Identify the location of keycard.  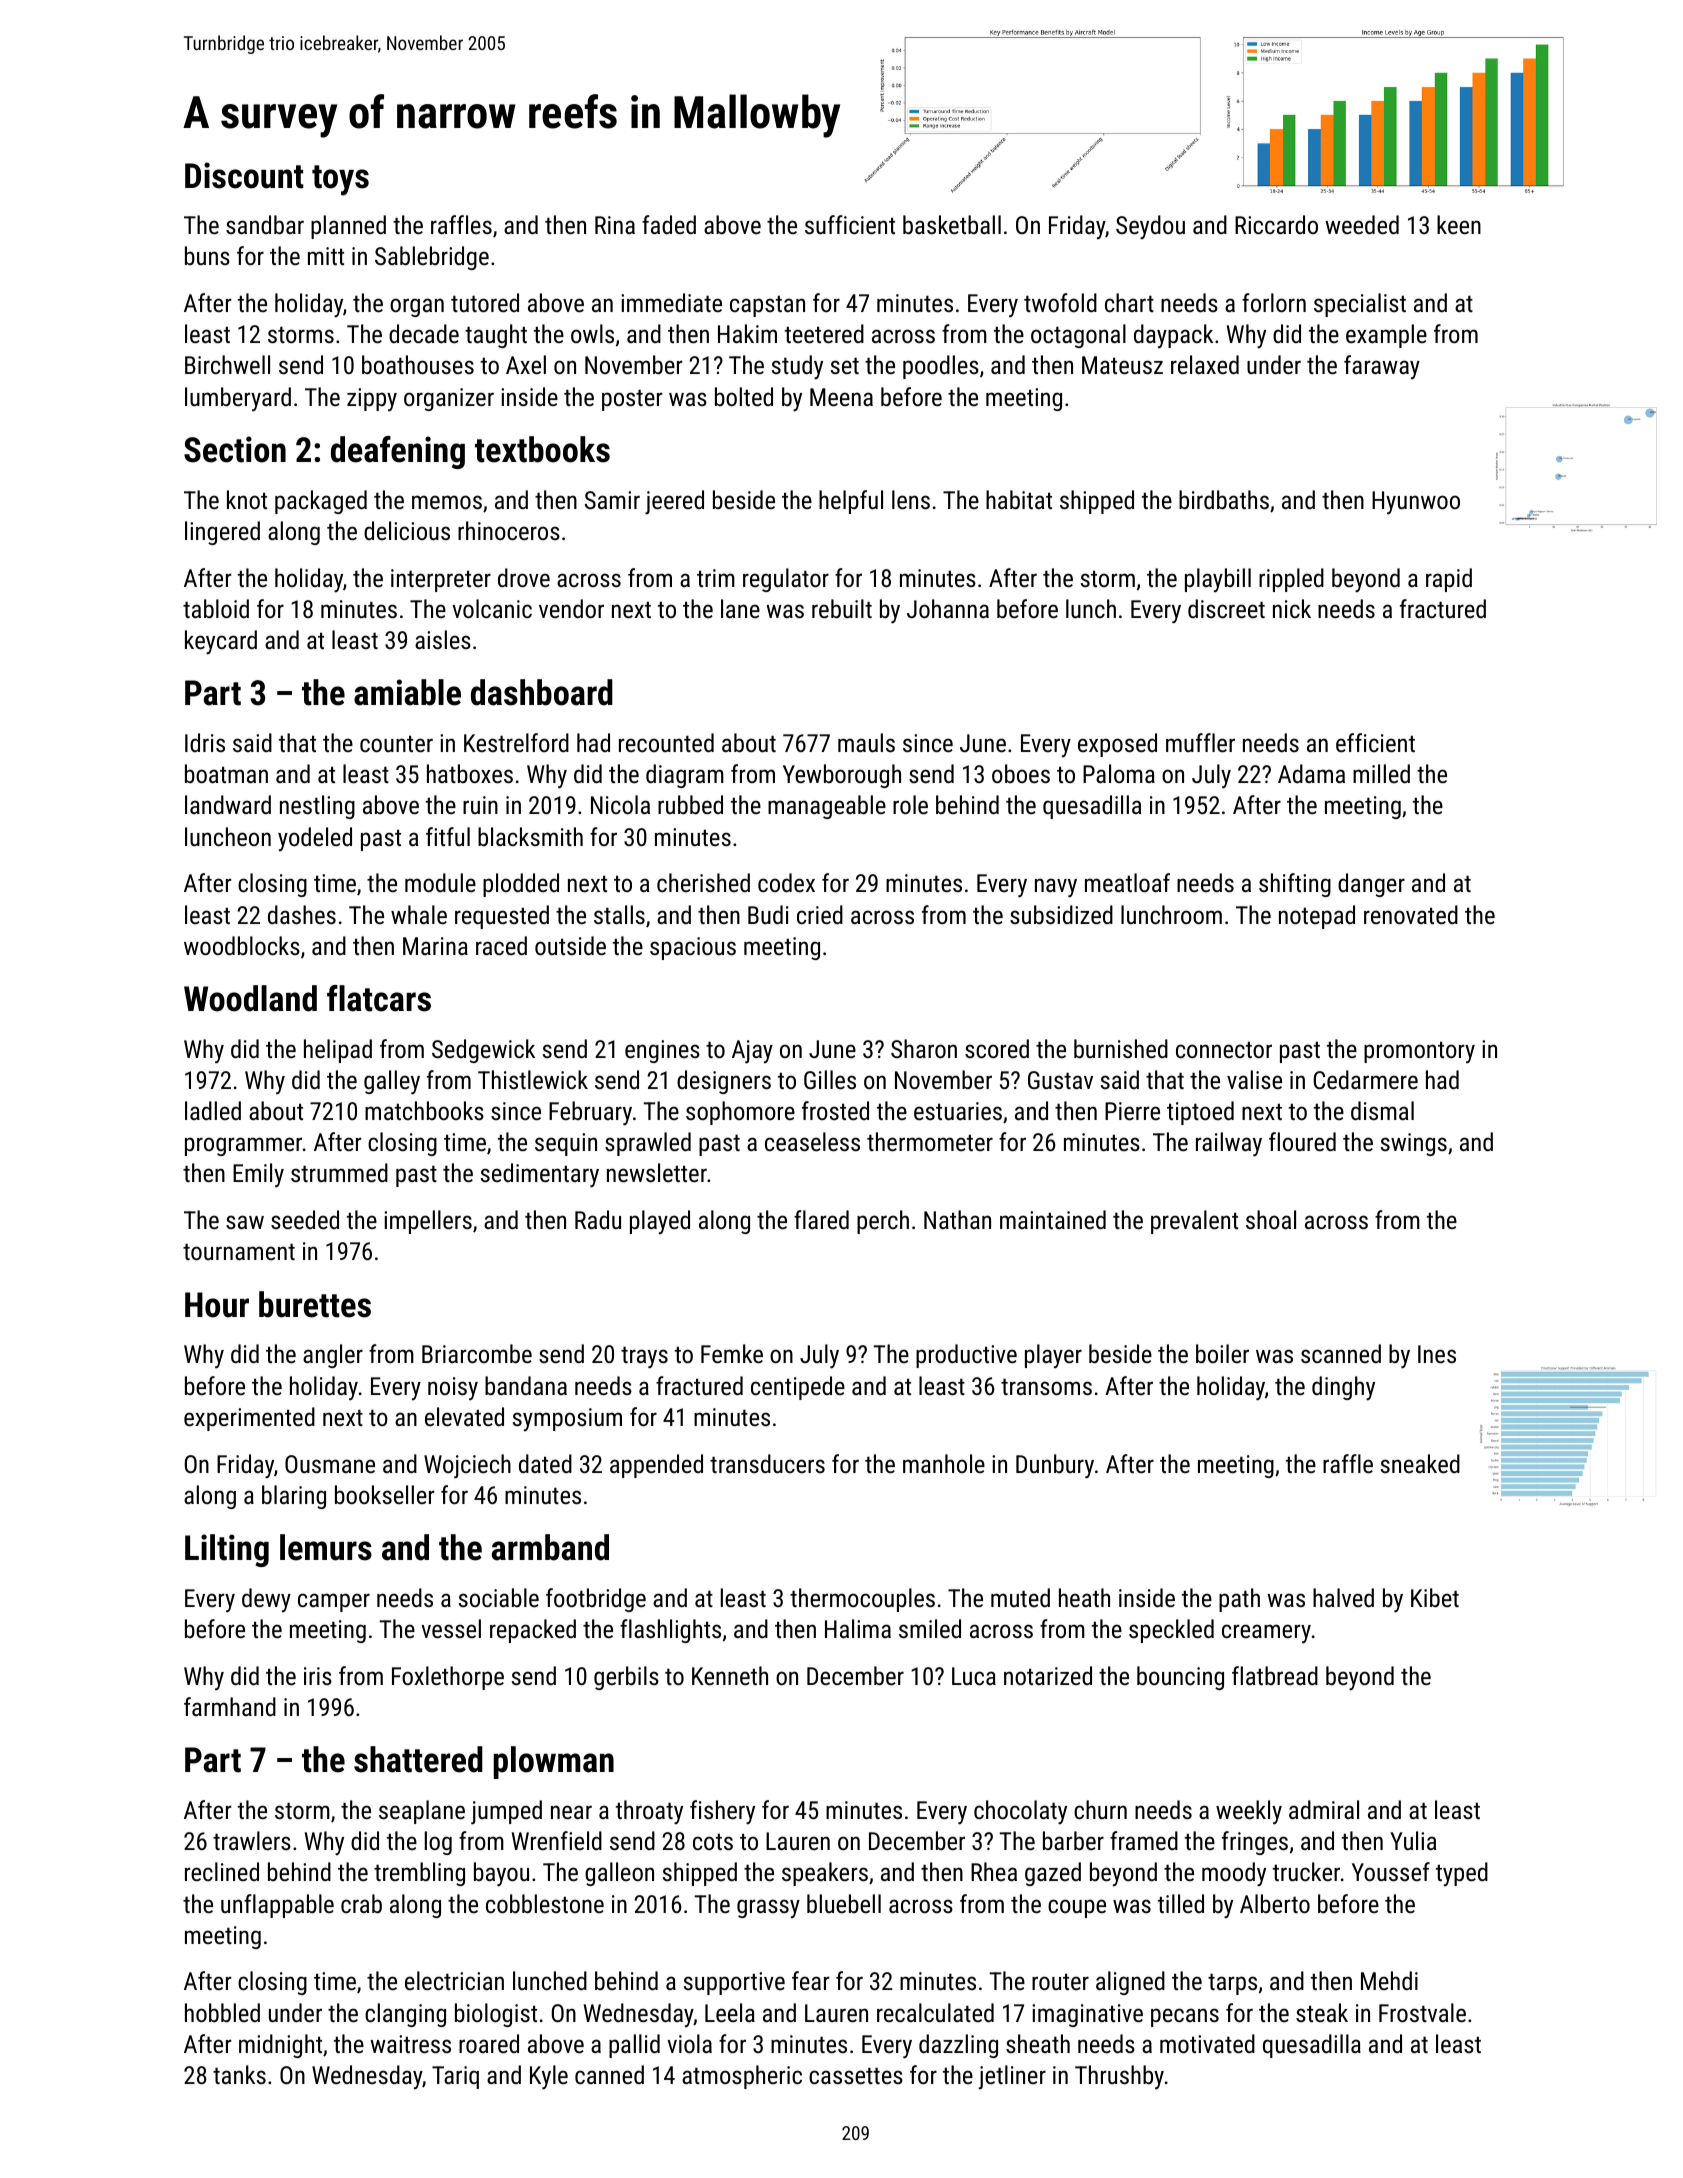
(221, 642).
